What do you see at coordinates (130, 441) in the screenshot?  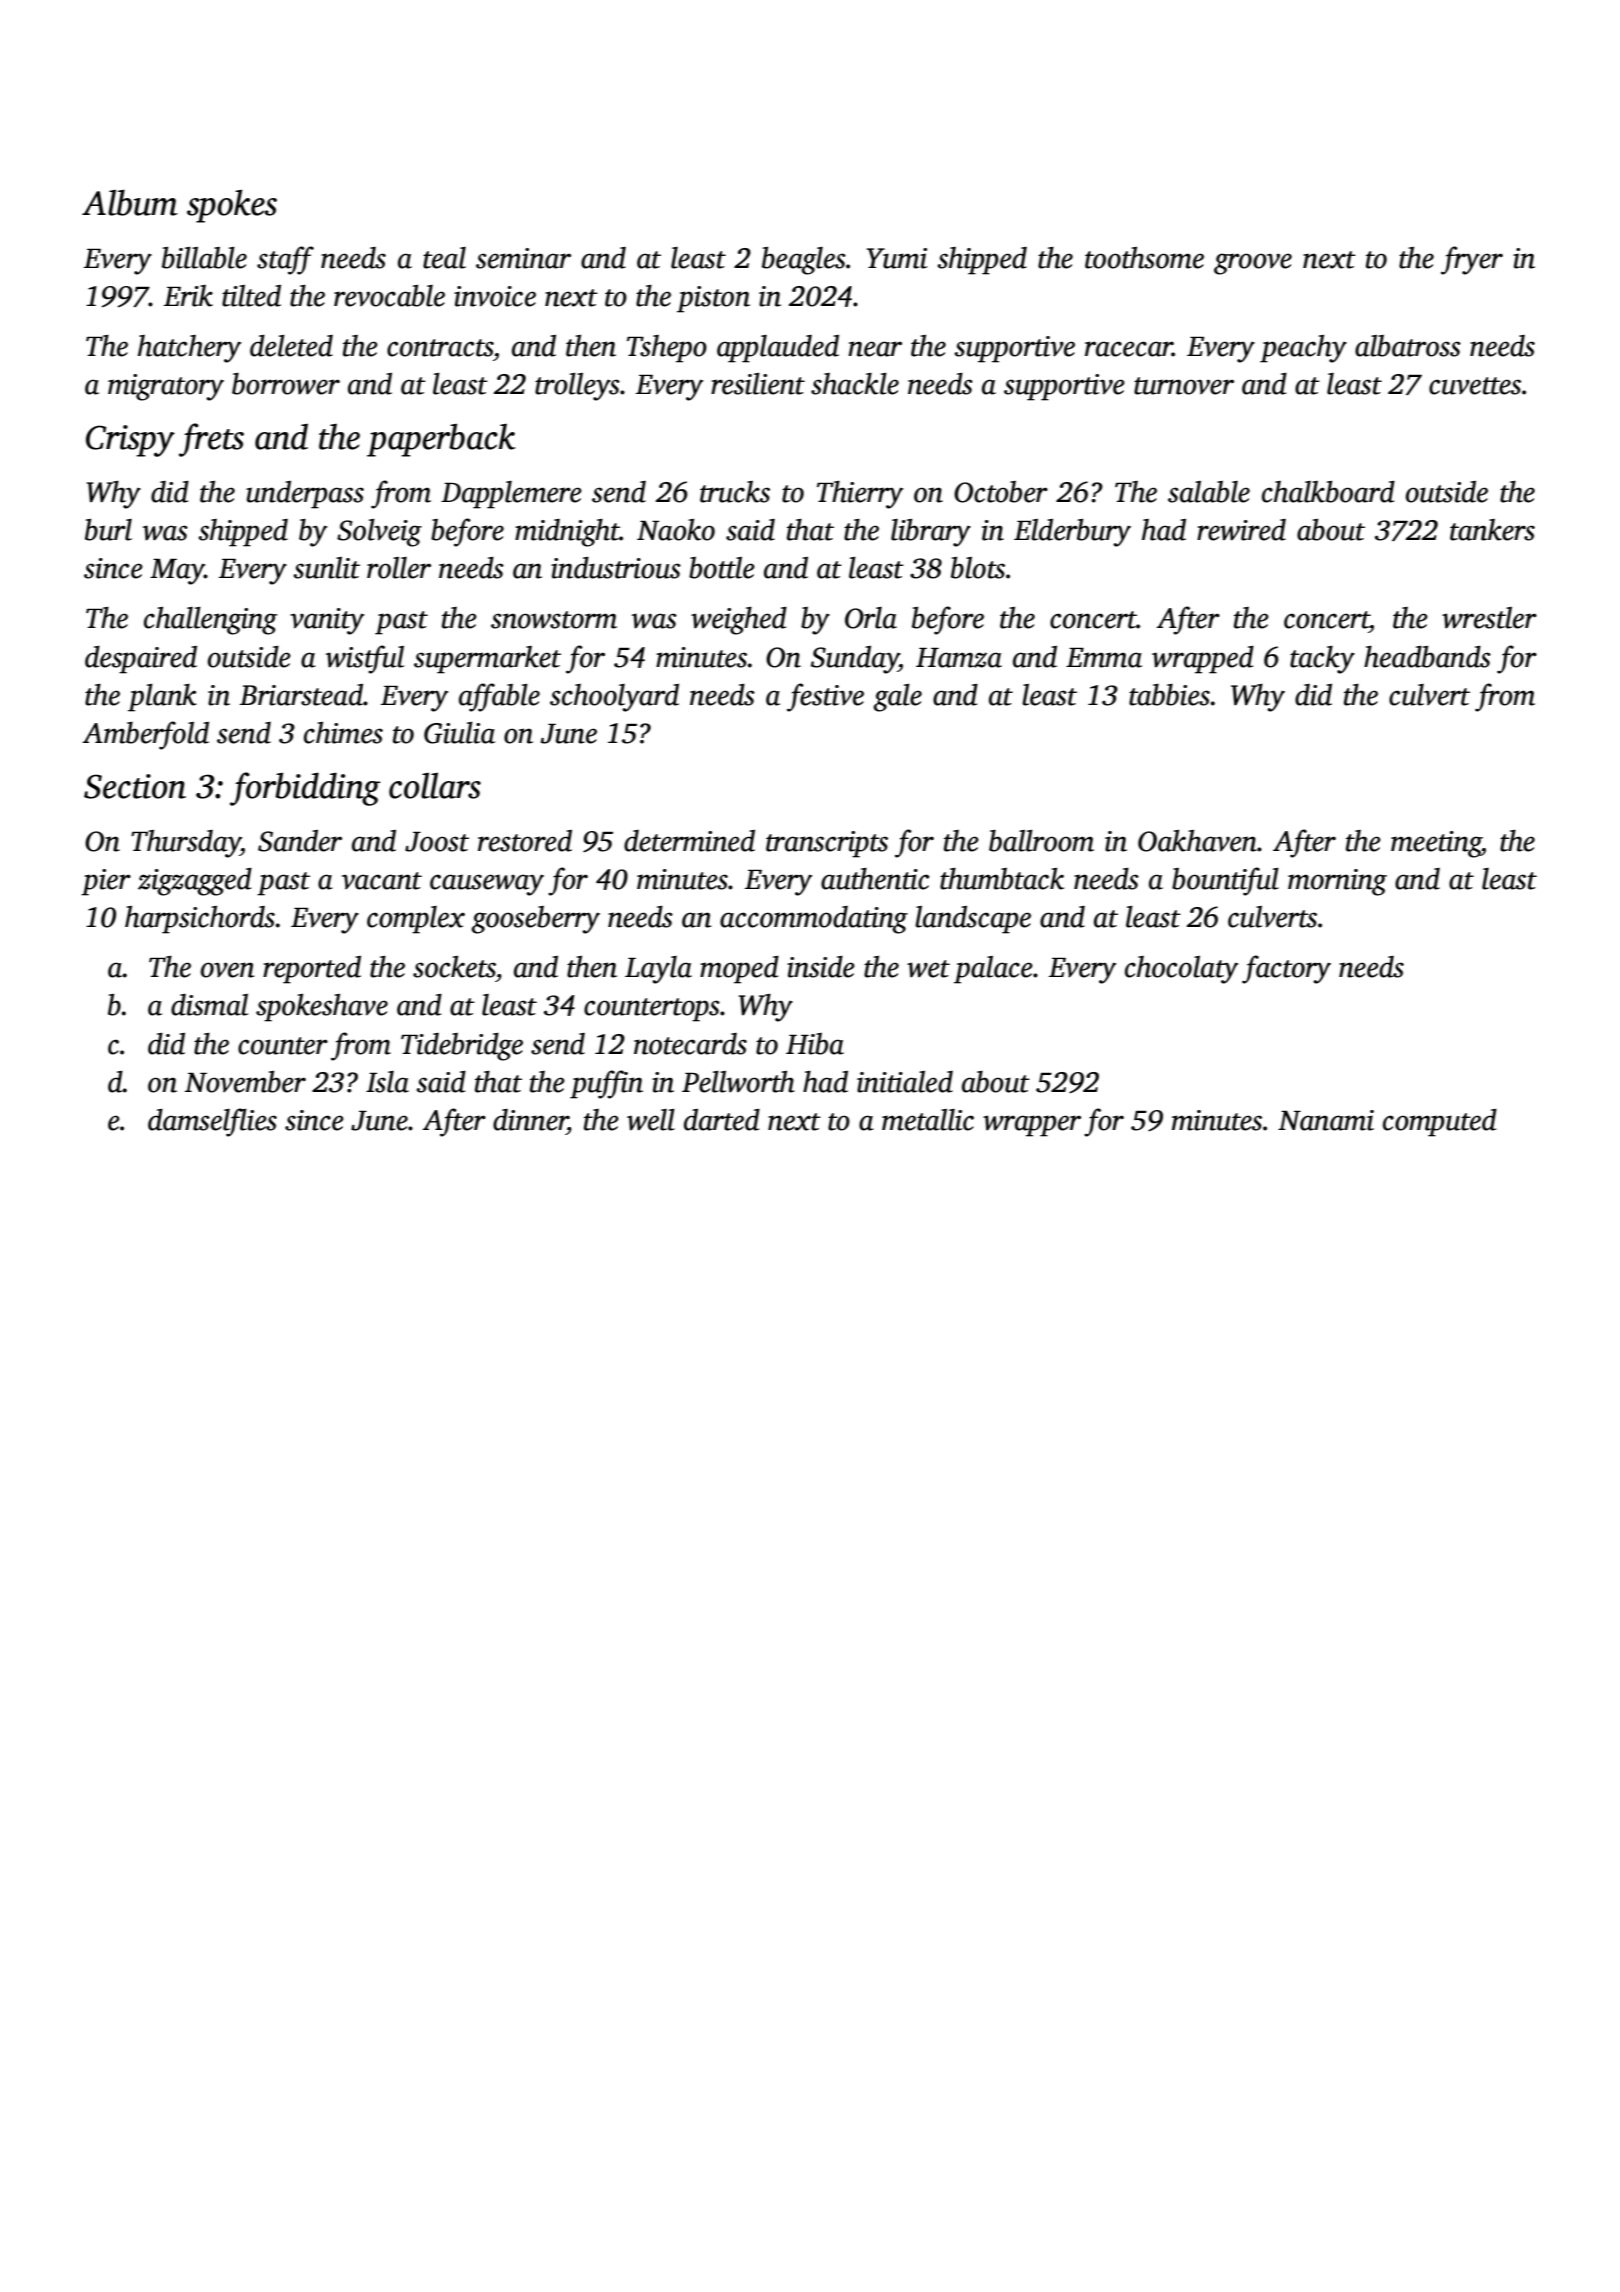 I see `Crispy` at bounding box center [130, 441].
